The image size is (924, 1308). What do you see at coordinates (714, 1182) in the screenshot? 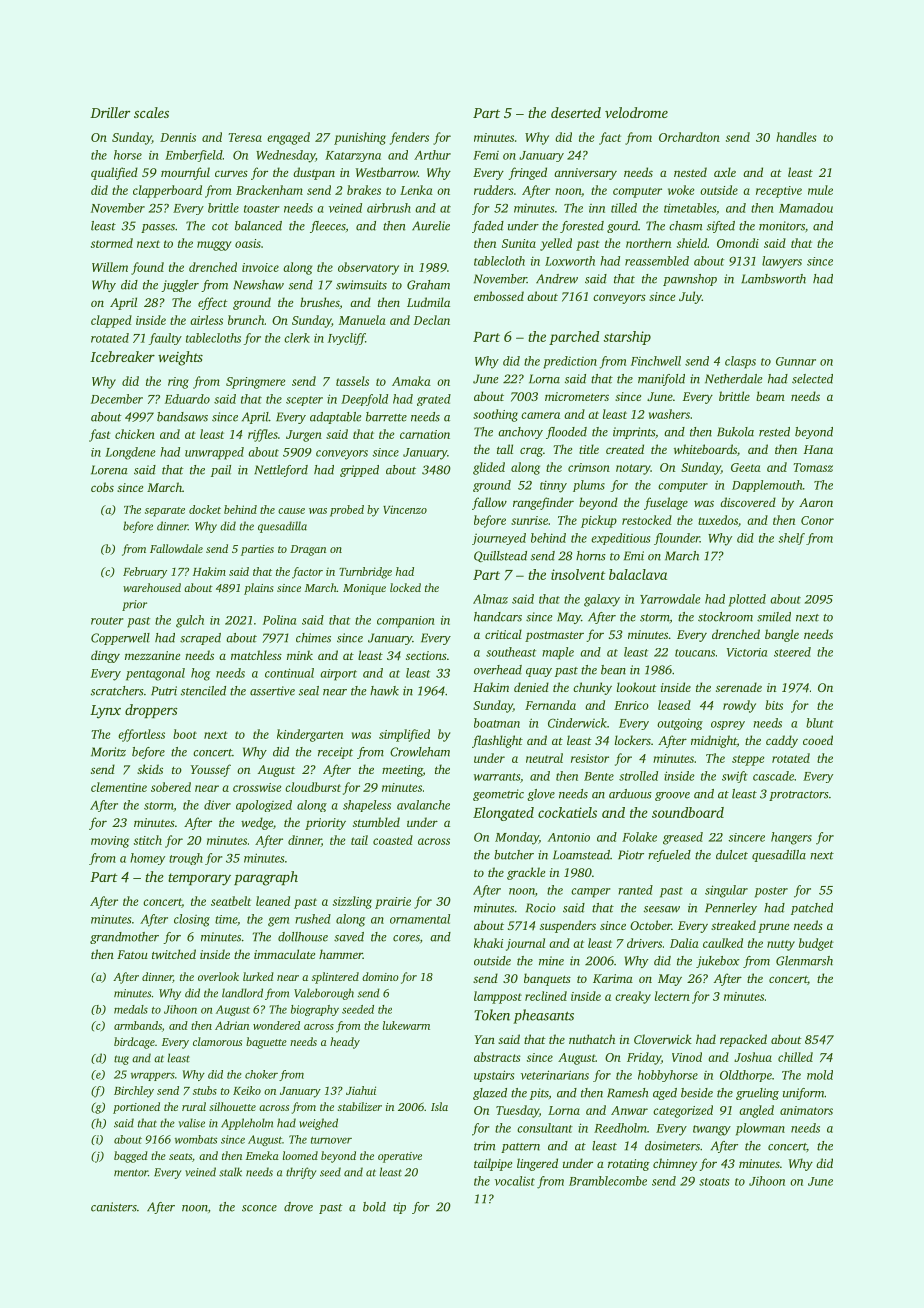
I see `stoats` at bounding box center [714, 1182].
